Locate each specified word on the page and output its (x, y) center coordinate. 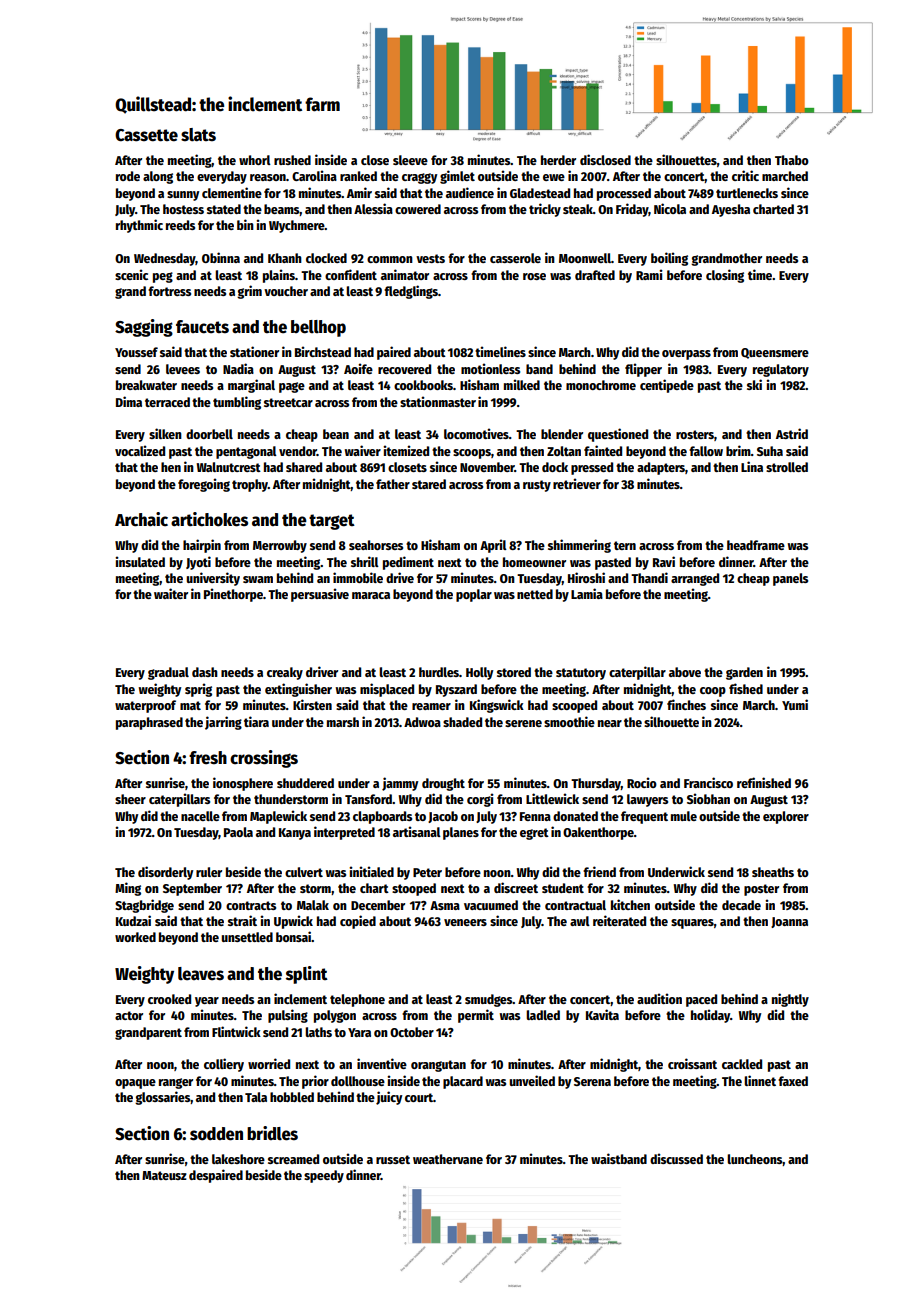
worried (269, 1063)
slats (198, 135)
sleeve (410, 160)
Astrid (792, 433)
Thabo (792, 160)
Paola (238, 832)
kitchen (630, 904)
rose (534, 276)
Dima (129, 401)
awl (580, 921)
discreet (516, 887)
